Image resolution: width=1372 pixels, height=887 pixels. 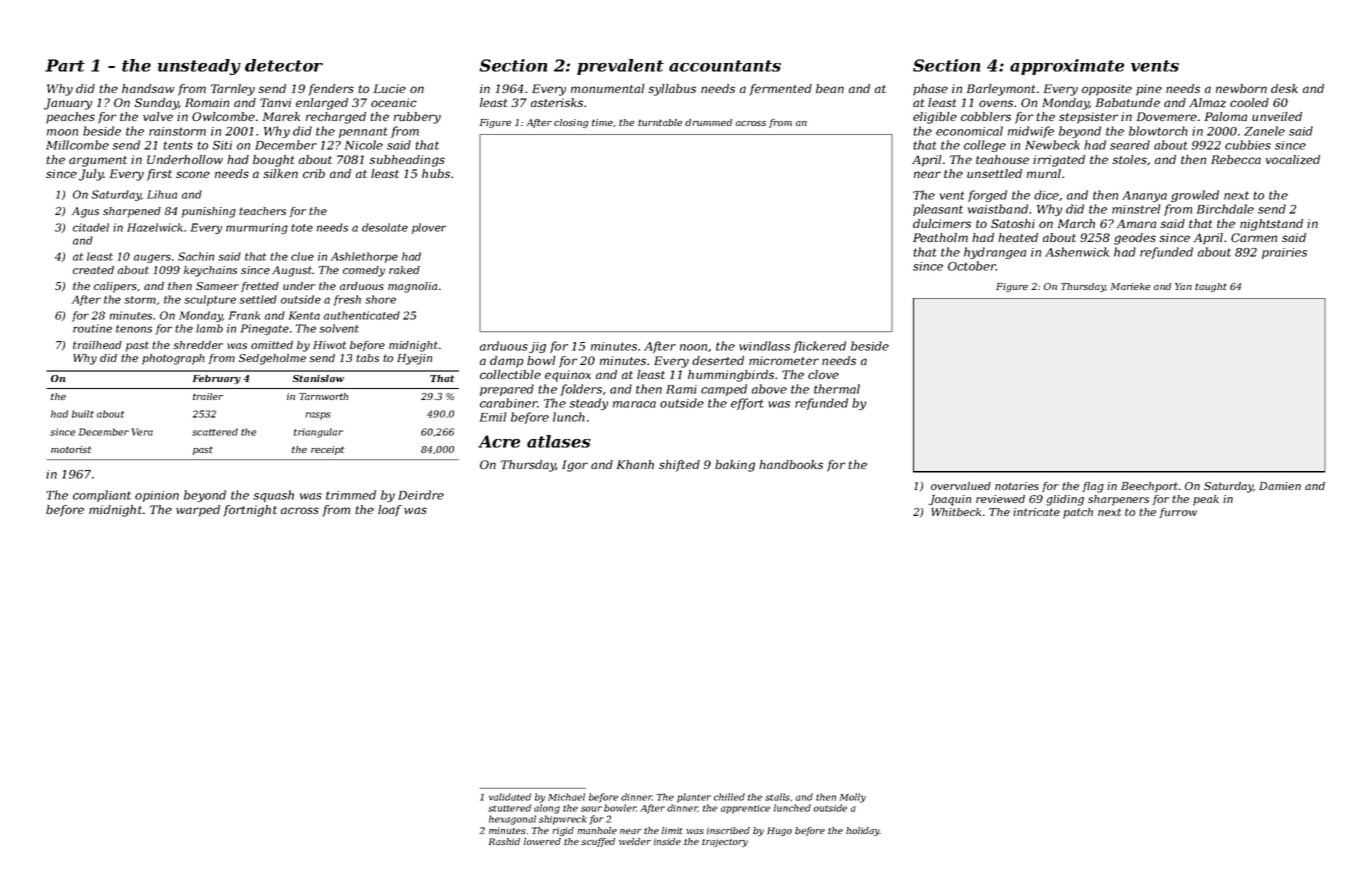 What do you see at coordinates (1076, 223) in the image?
I see `March` at bounding box center [1076, 223].
